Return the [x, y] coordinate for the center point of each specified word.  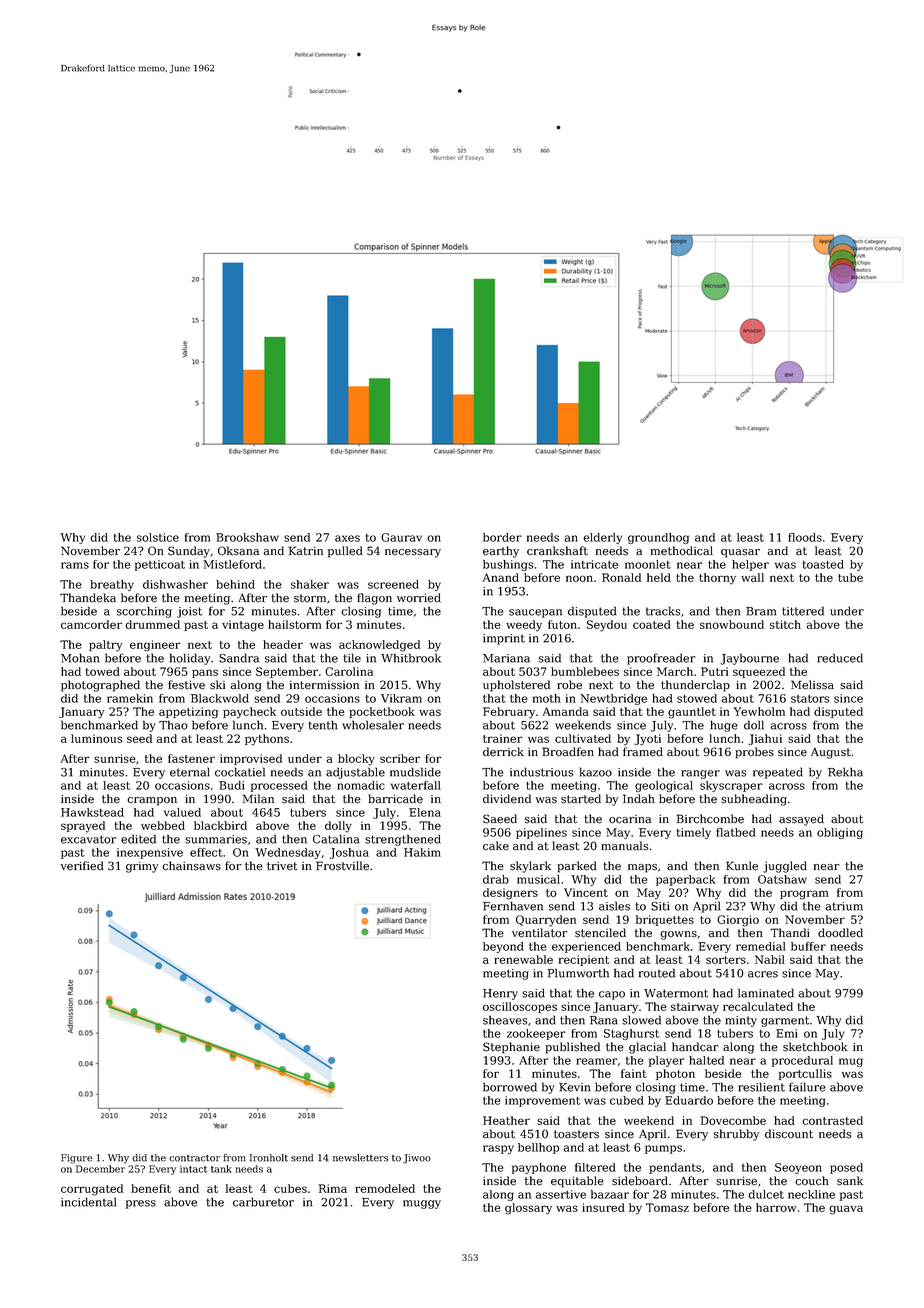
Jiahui [765, 739]
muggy [422, 1204]
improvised [251, 759]
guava [846, 1210]
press [141, 1204]
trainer [503, 738]
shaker [310, 584]
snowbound [732, 624]
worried [419, 598]
